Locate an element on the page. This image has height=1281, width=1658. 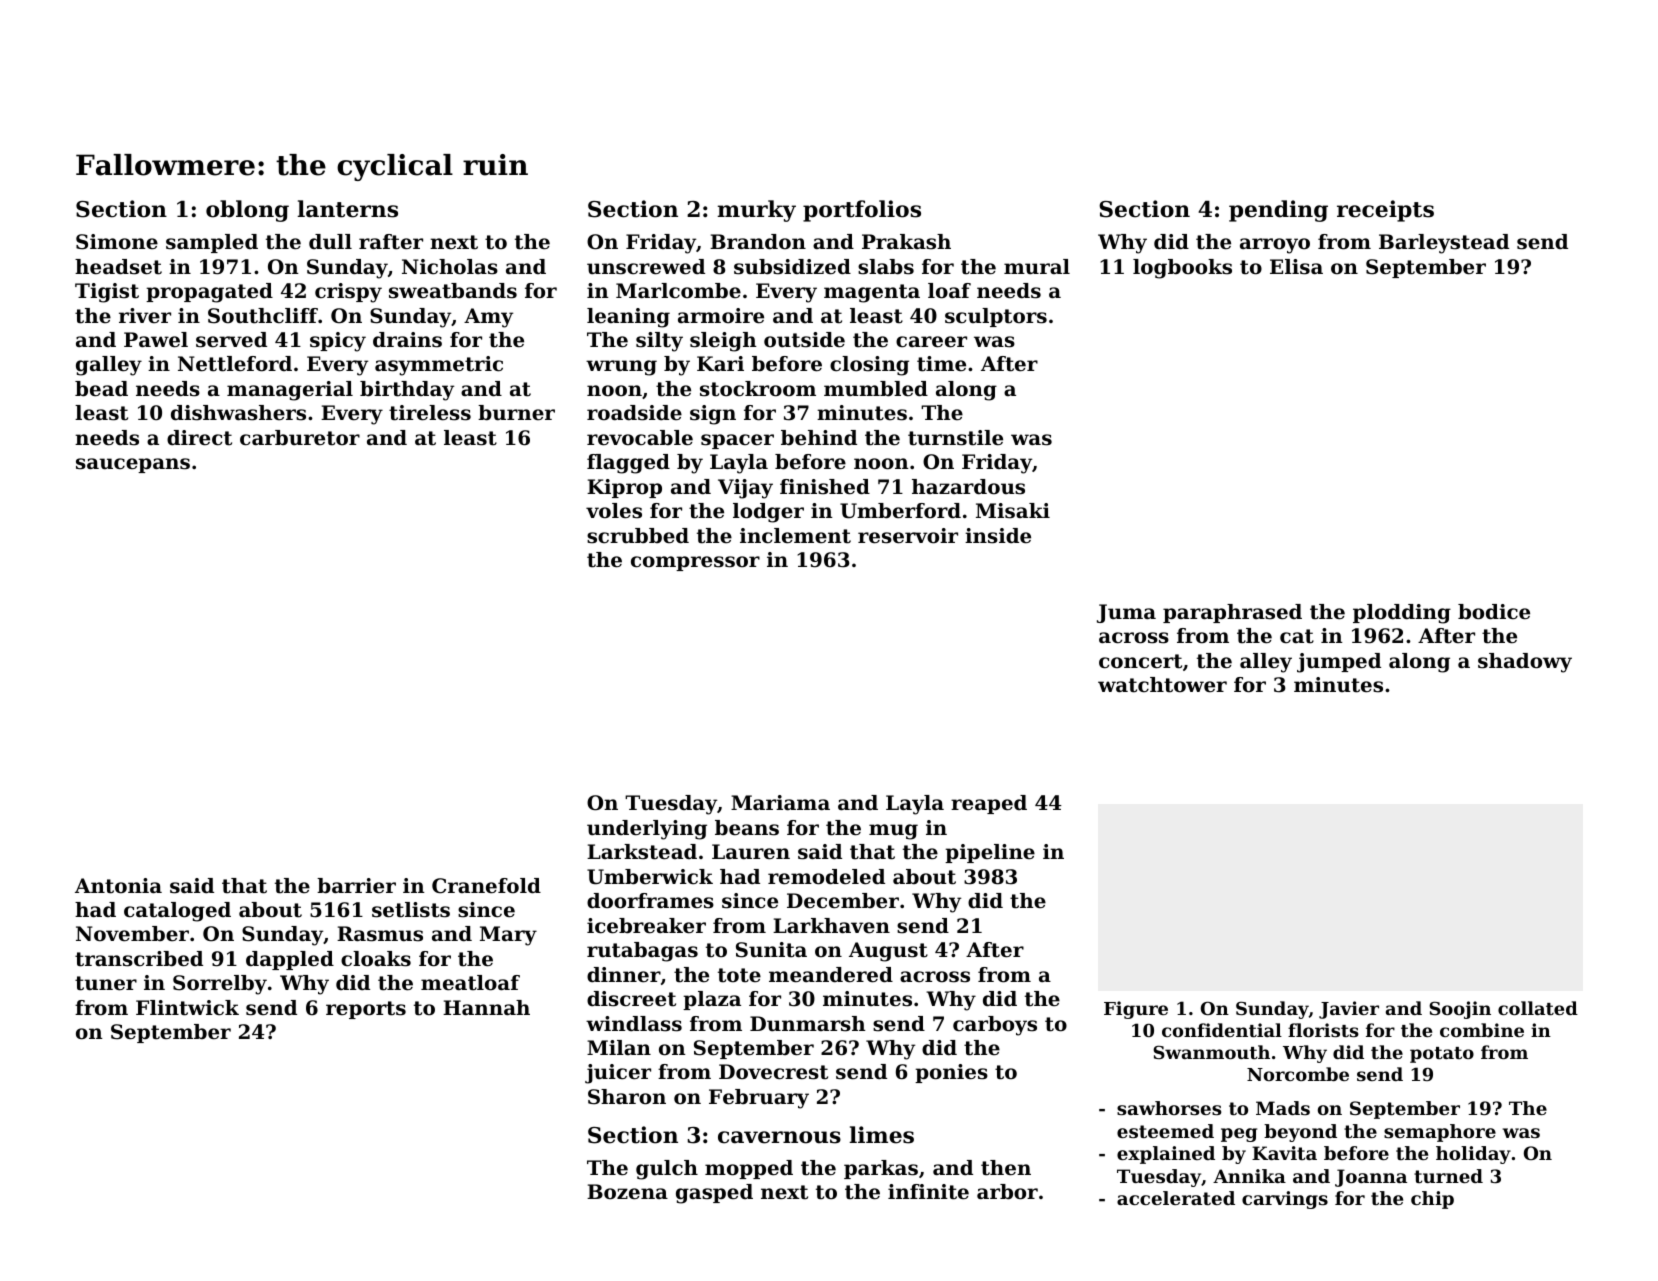
receipts is located at coordinates (1385, 211).
